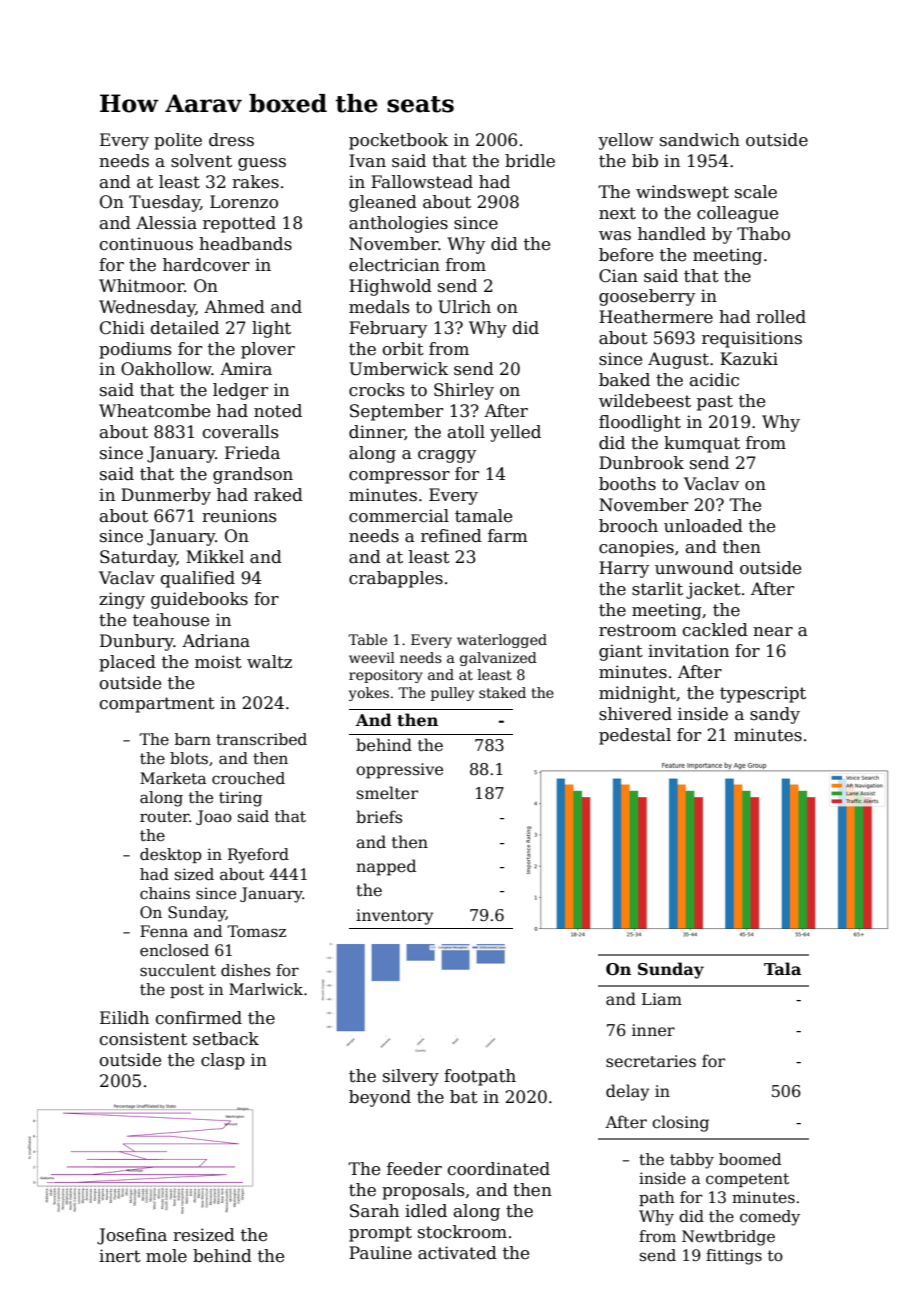 This screenshot has height=1316, width=908. Describe the element at coordinates (165, 817) in the screenshot. I see `router` at that location.
